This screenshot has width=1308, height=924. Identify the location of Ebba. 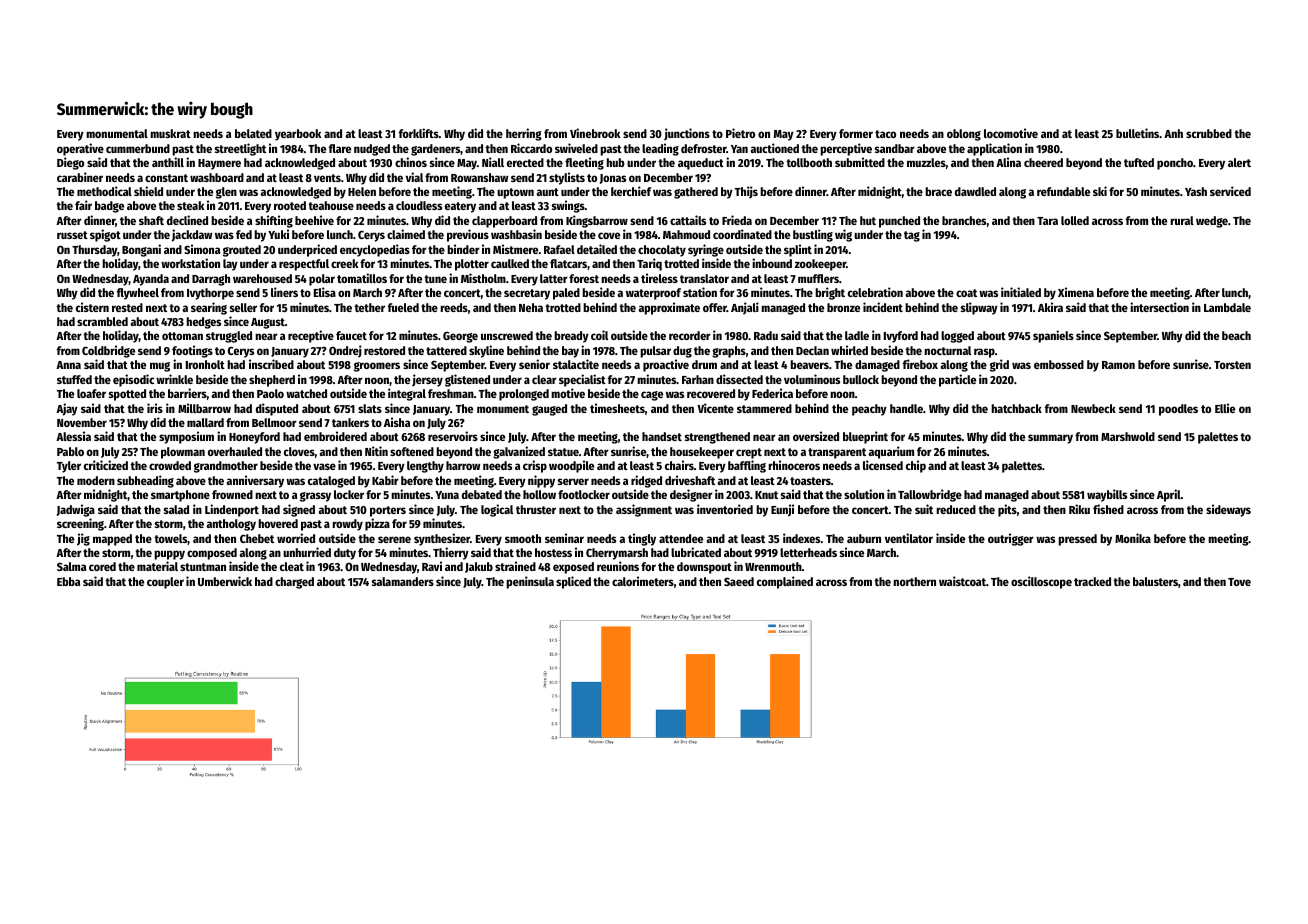
(68, 581).
